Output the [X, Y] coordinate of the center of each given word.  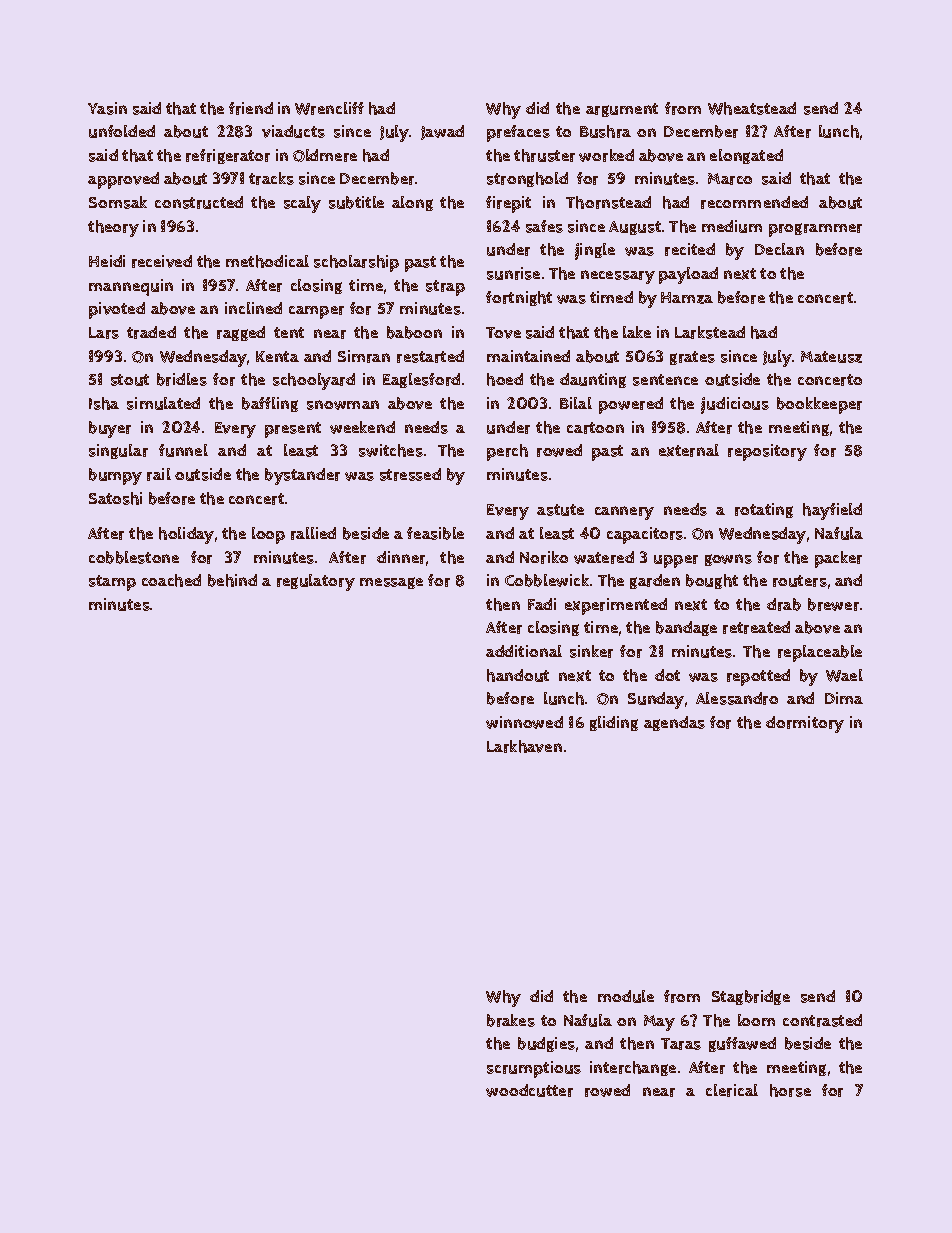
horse [790, 1090]
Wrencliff [329, 108]
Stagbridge [751, 997]
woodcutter [529, 1090]
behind [232, 580]
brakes [511, 1020]
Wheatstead [752, 108]
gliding [614, 723]
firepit [508, 204]
